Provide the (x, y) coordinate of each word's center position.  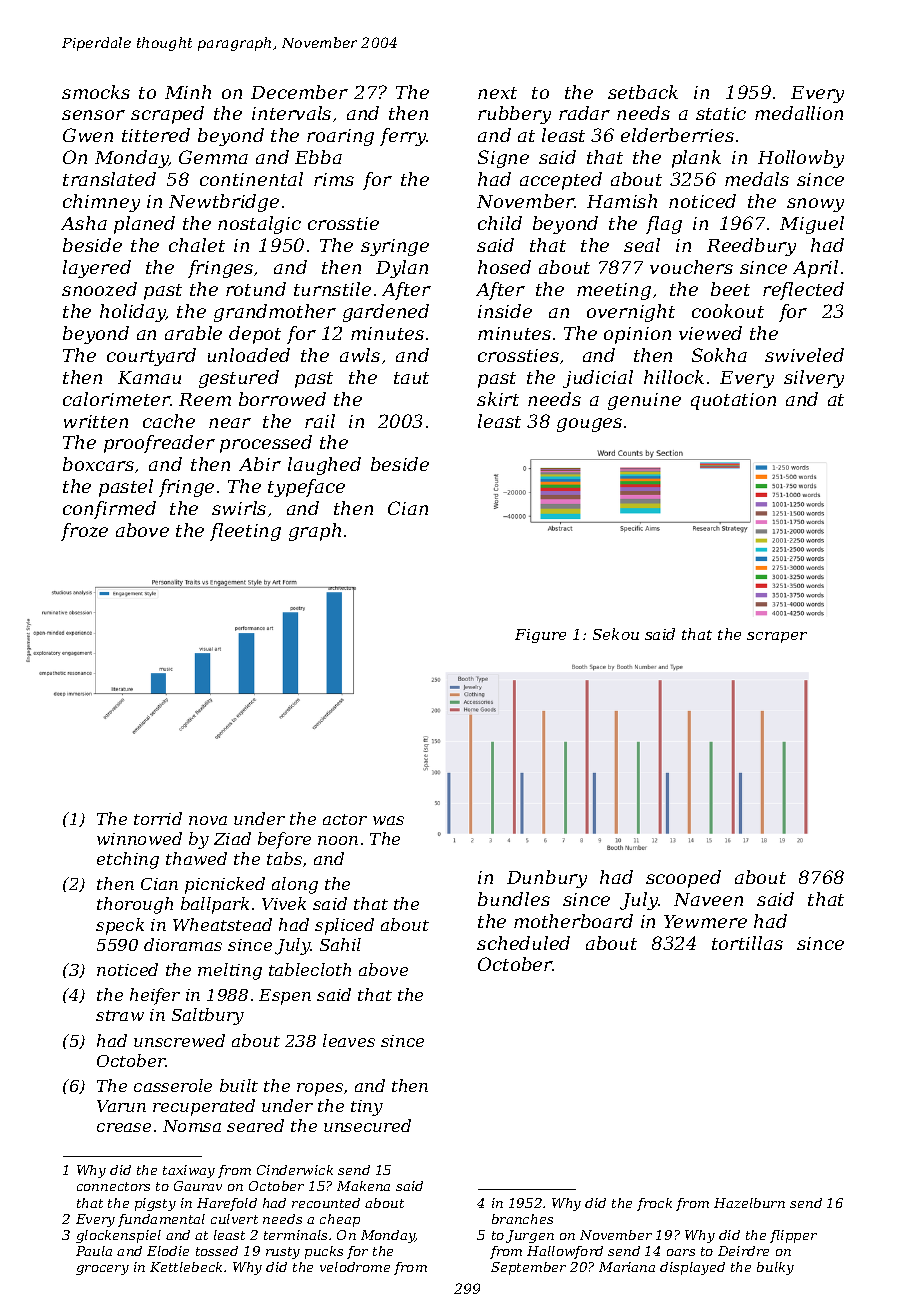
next (497, 93)
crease (124, 1127)
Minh (188, 92)
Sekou (616, 634)
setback (643, 92)
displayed (692, 1268)
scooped (683, 879)
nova (208, 820)
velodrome (355, 1267)
